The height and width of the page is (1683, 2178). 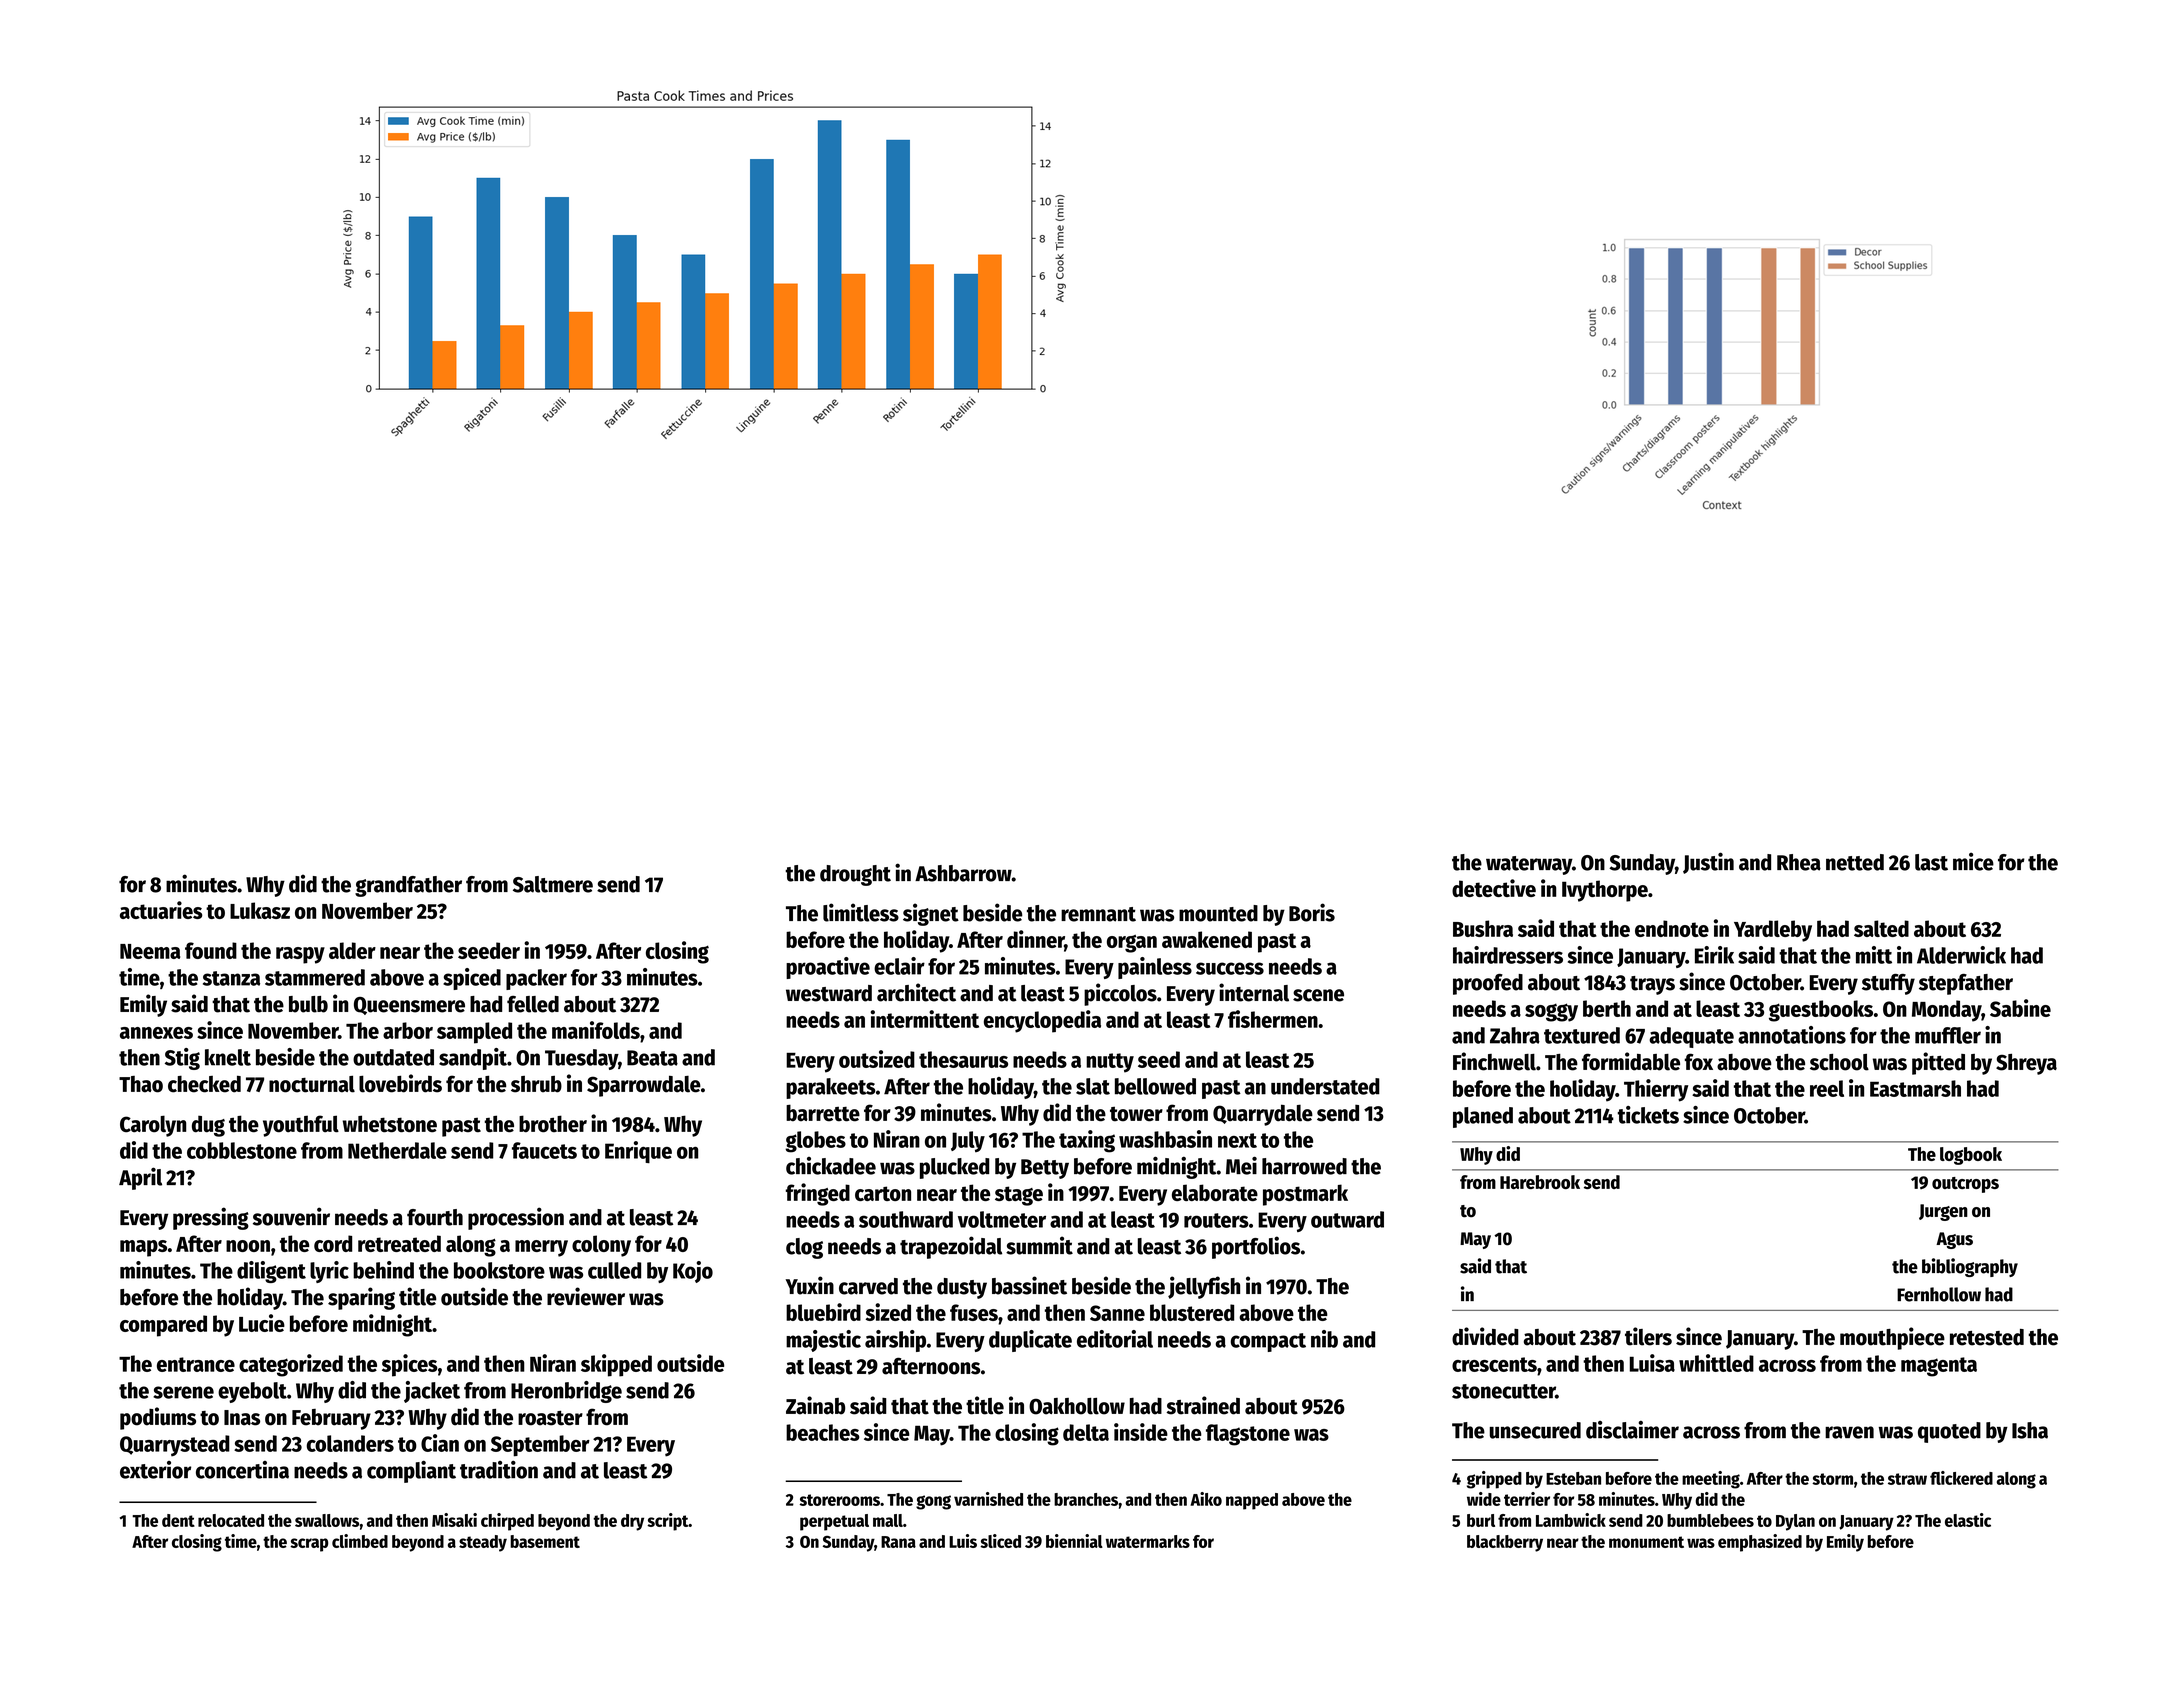 I want to click on culled, so click(x=614, y=1270).
